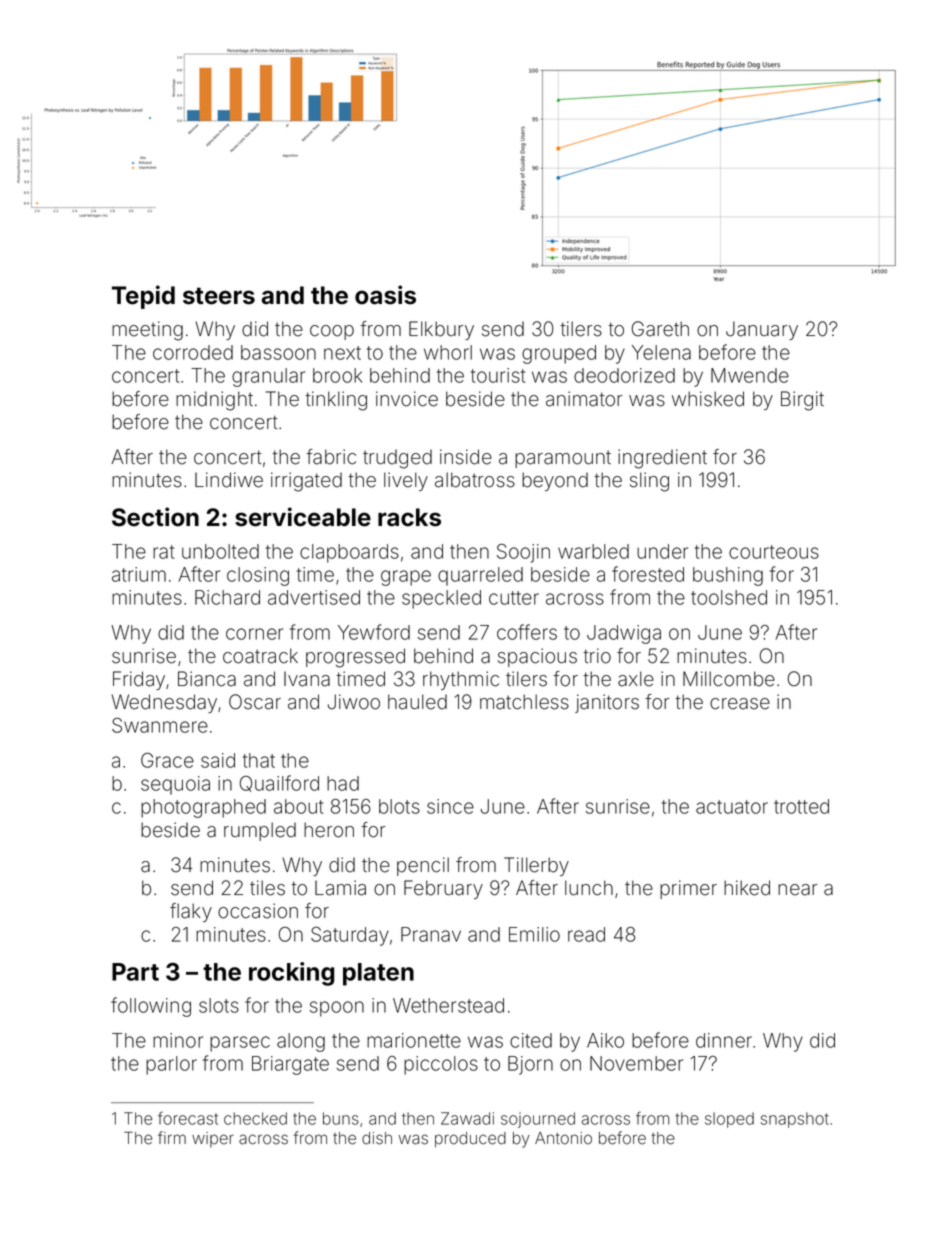 This document has width=952, height=1233. What do you see at coordinates (414, 1040) in the document?
I see `marionette` at bounding box center [414, 1040].
